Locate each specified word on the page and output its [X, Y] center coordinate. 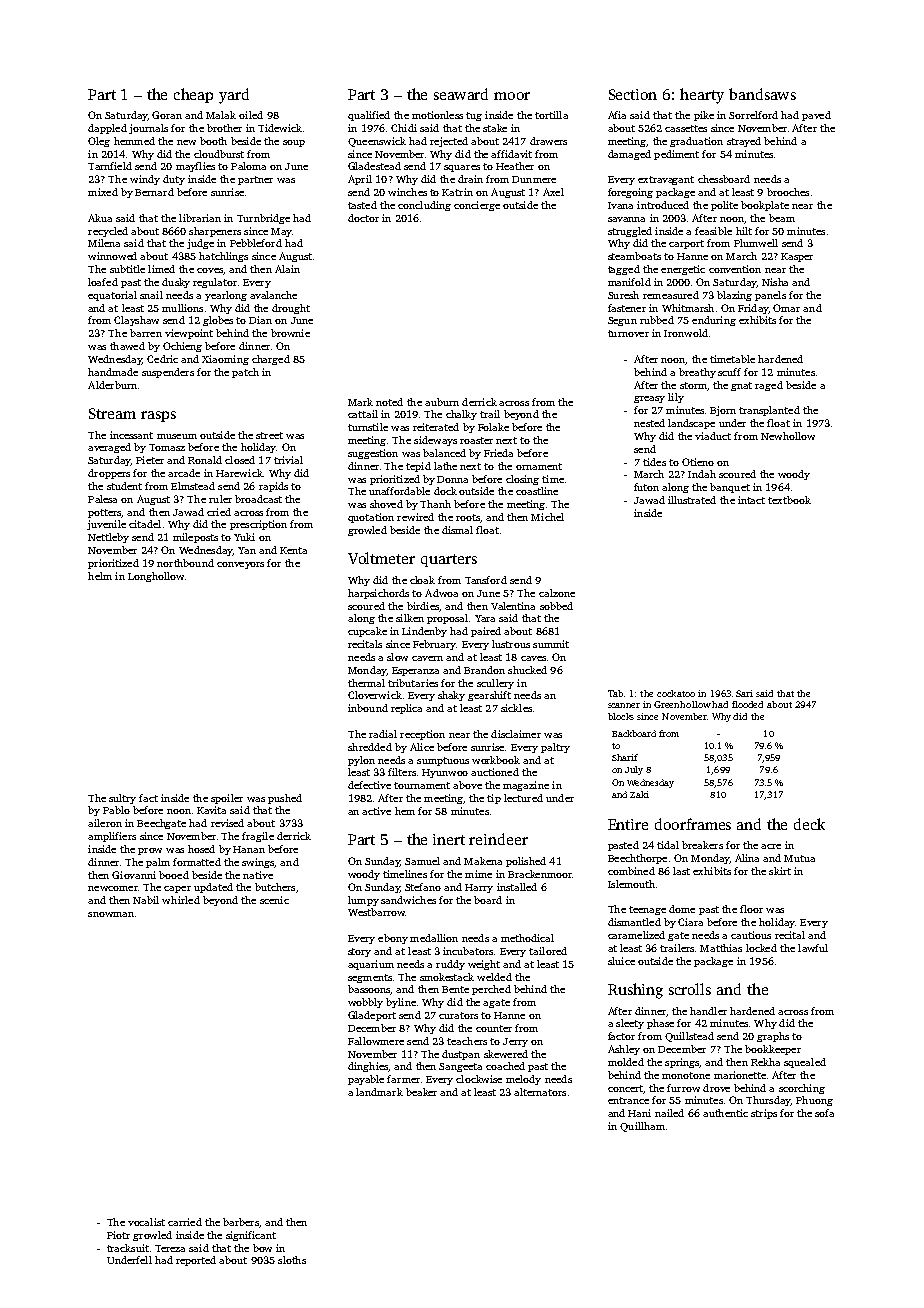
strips [764, 1114]
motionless [437, 115]
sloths [292, 1260]
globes [218, 321]
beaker [421, 1092]
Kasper [797, 257]
